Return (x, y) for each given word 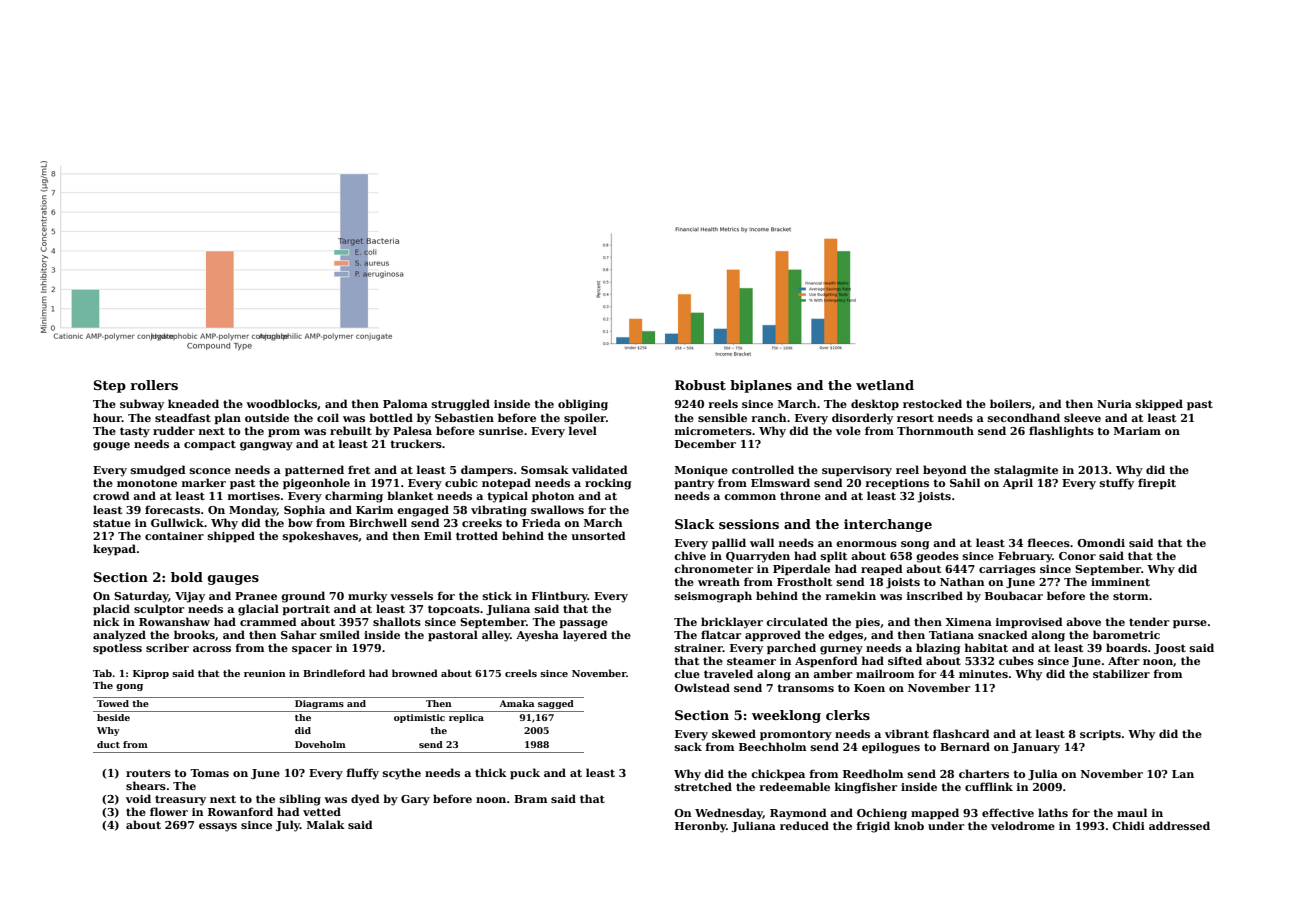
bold (187, 577)
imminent (1120, 582)
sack (688, 746)
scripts (1100, 735)
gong (129, 687)
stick (497, 595)
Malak (326, 824)
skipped (1159, 404)
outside (267, 417)
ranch (769, 417)
